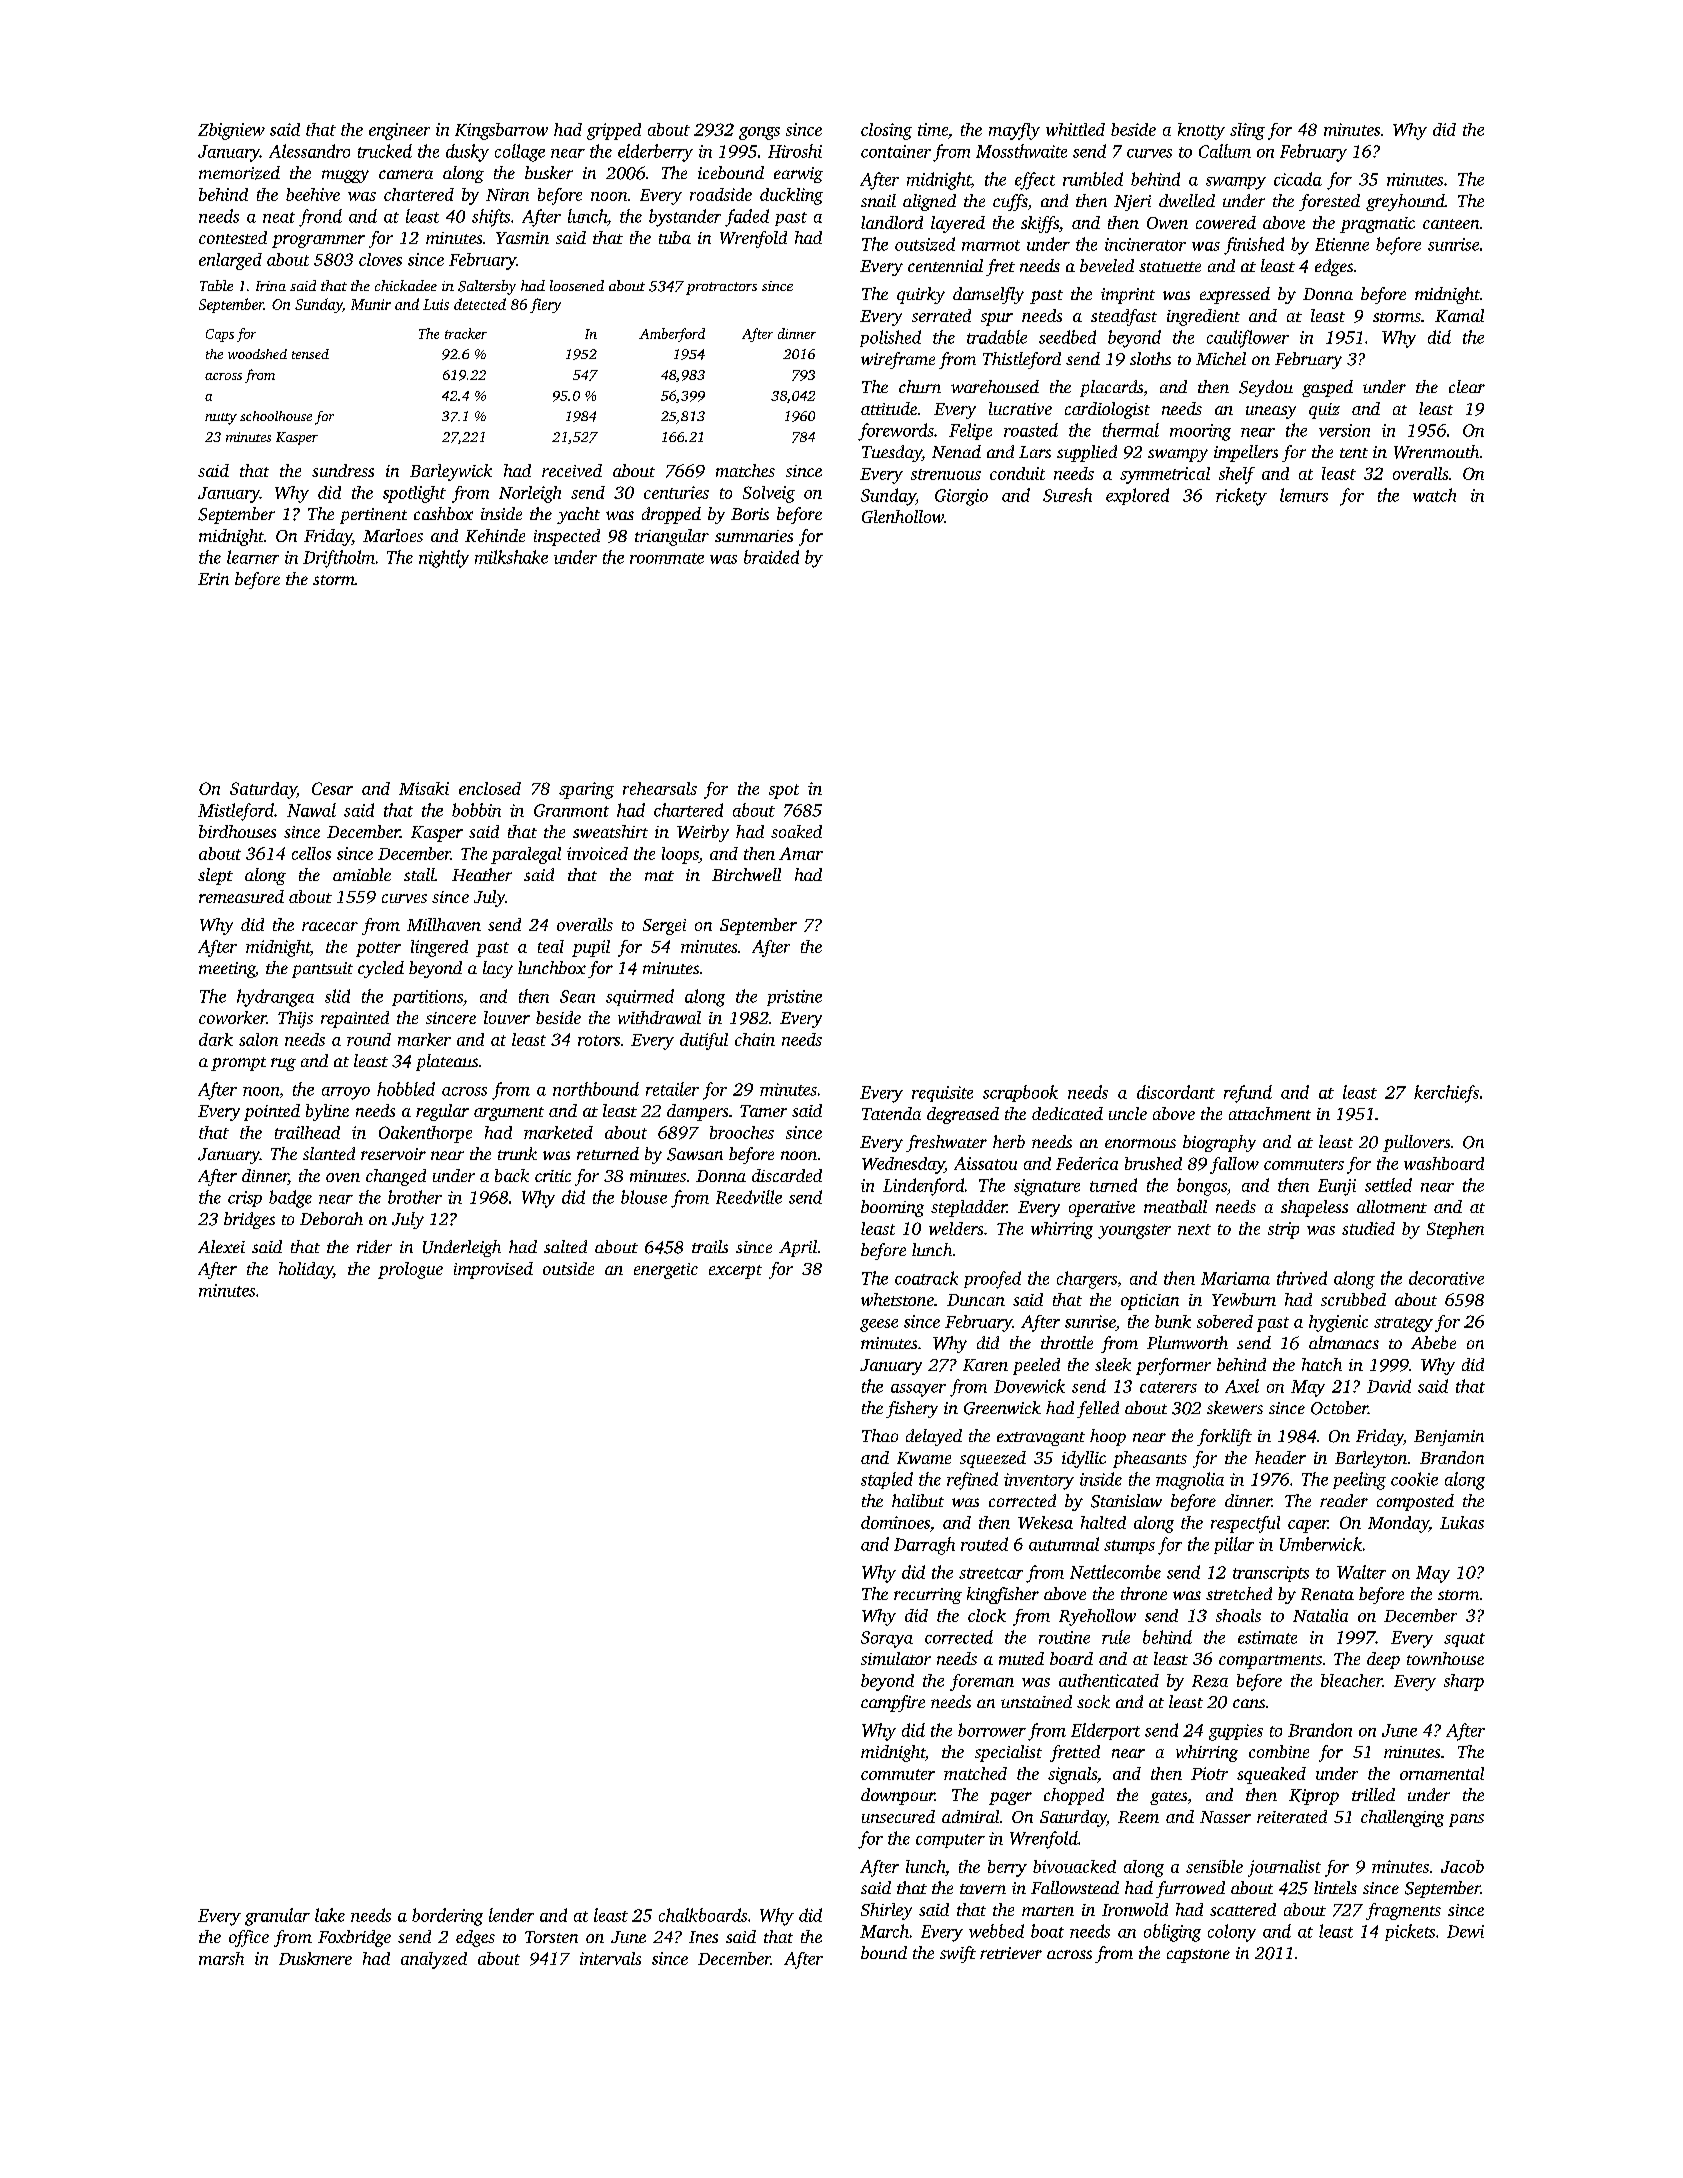 Image resolution: width=1683 pixels, height=2178 pixels. I want to click on prologue, so click(410, 1270).
